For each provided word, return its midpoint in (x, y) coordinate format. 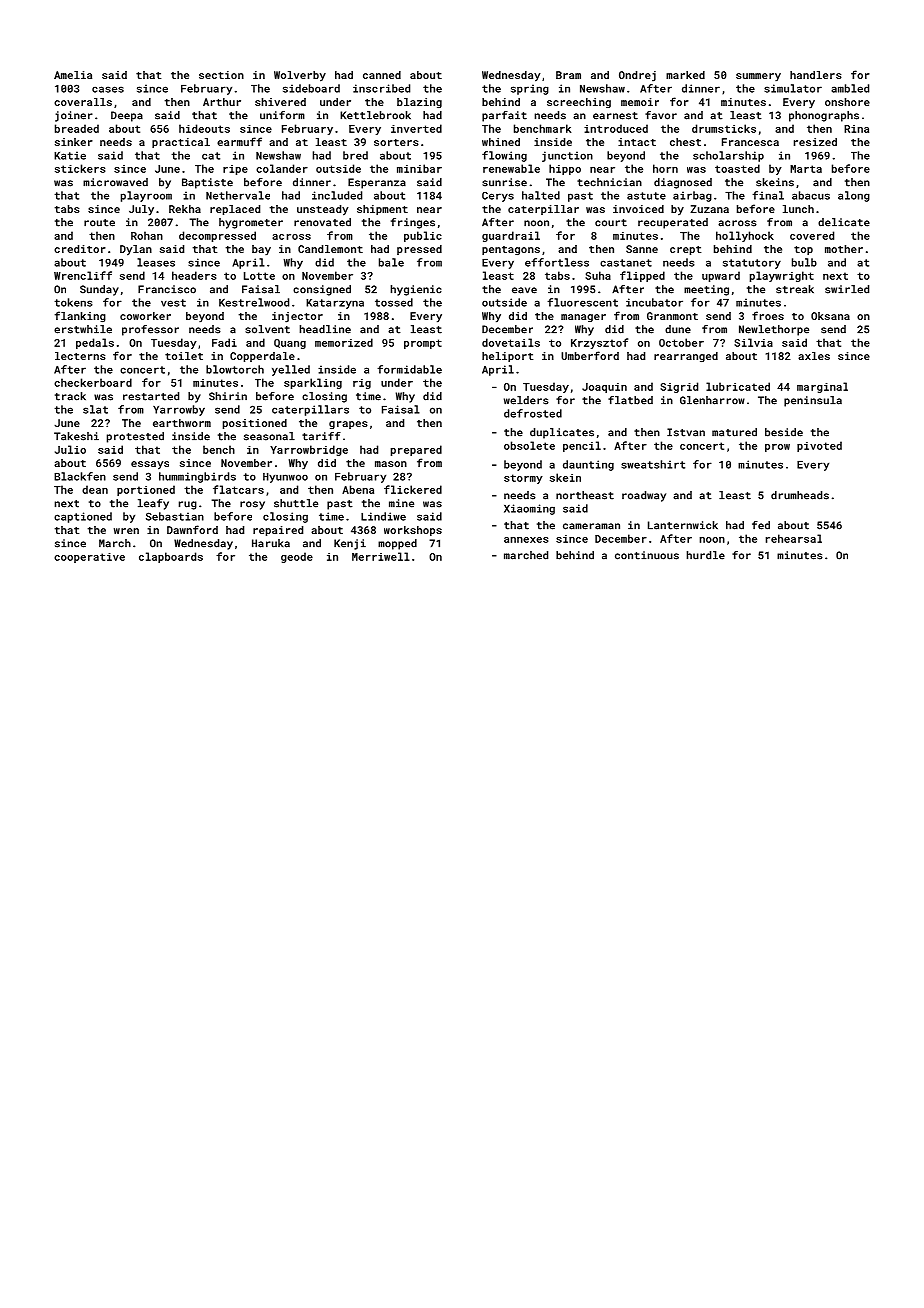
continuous (647, 555)
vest (173, 303)
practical (181, 143)
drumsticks (724, 128)
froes (768, 315)
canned (382, 75)
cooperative (89, 558)
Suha (598, 275)
